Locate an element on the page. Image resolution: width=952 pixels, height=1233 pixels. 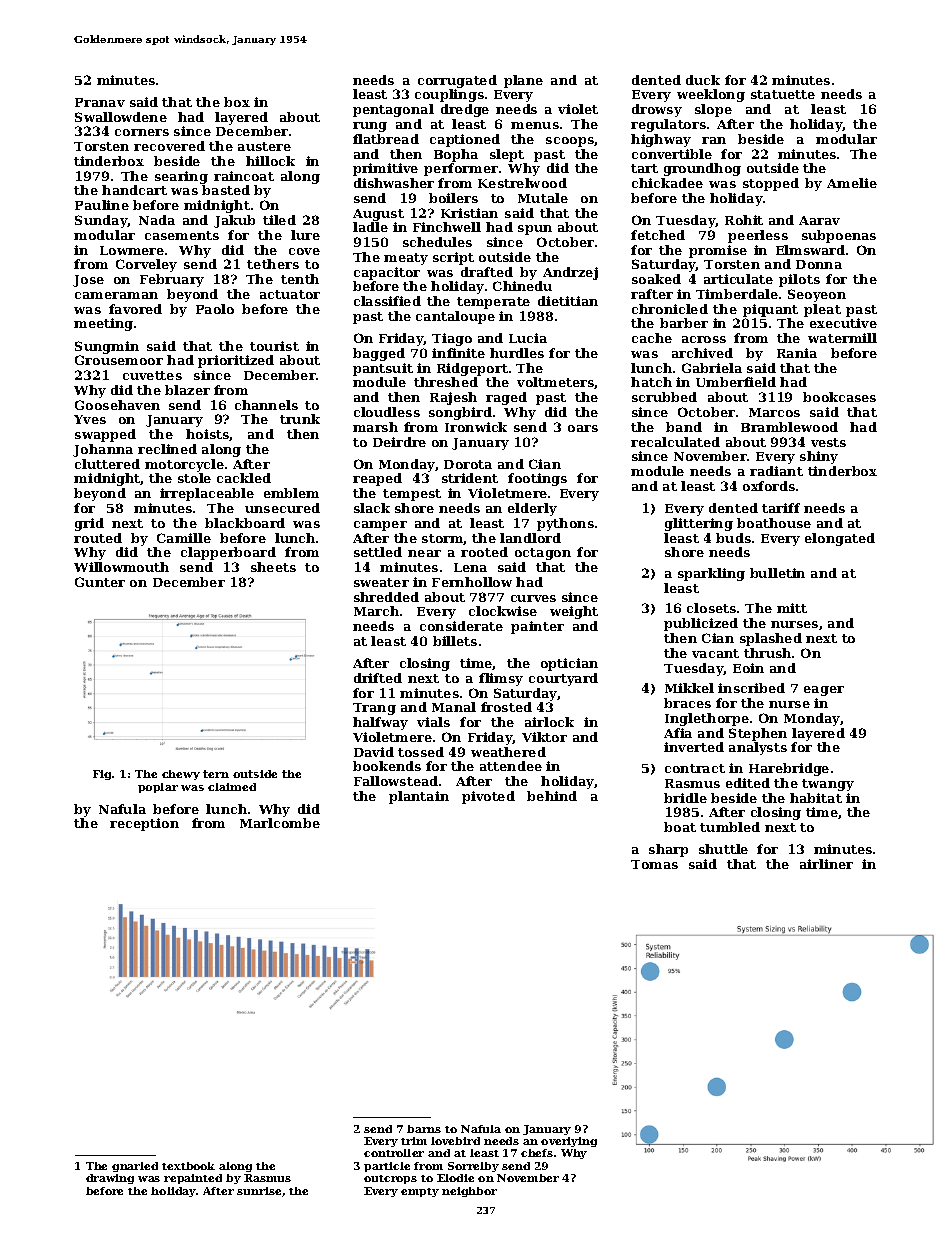
dishwasher is located at coordinates (394, 183).
